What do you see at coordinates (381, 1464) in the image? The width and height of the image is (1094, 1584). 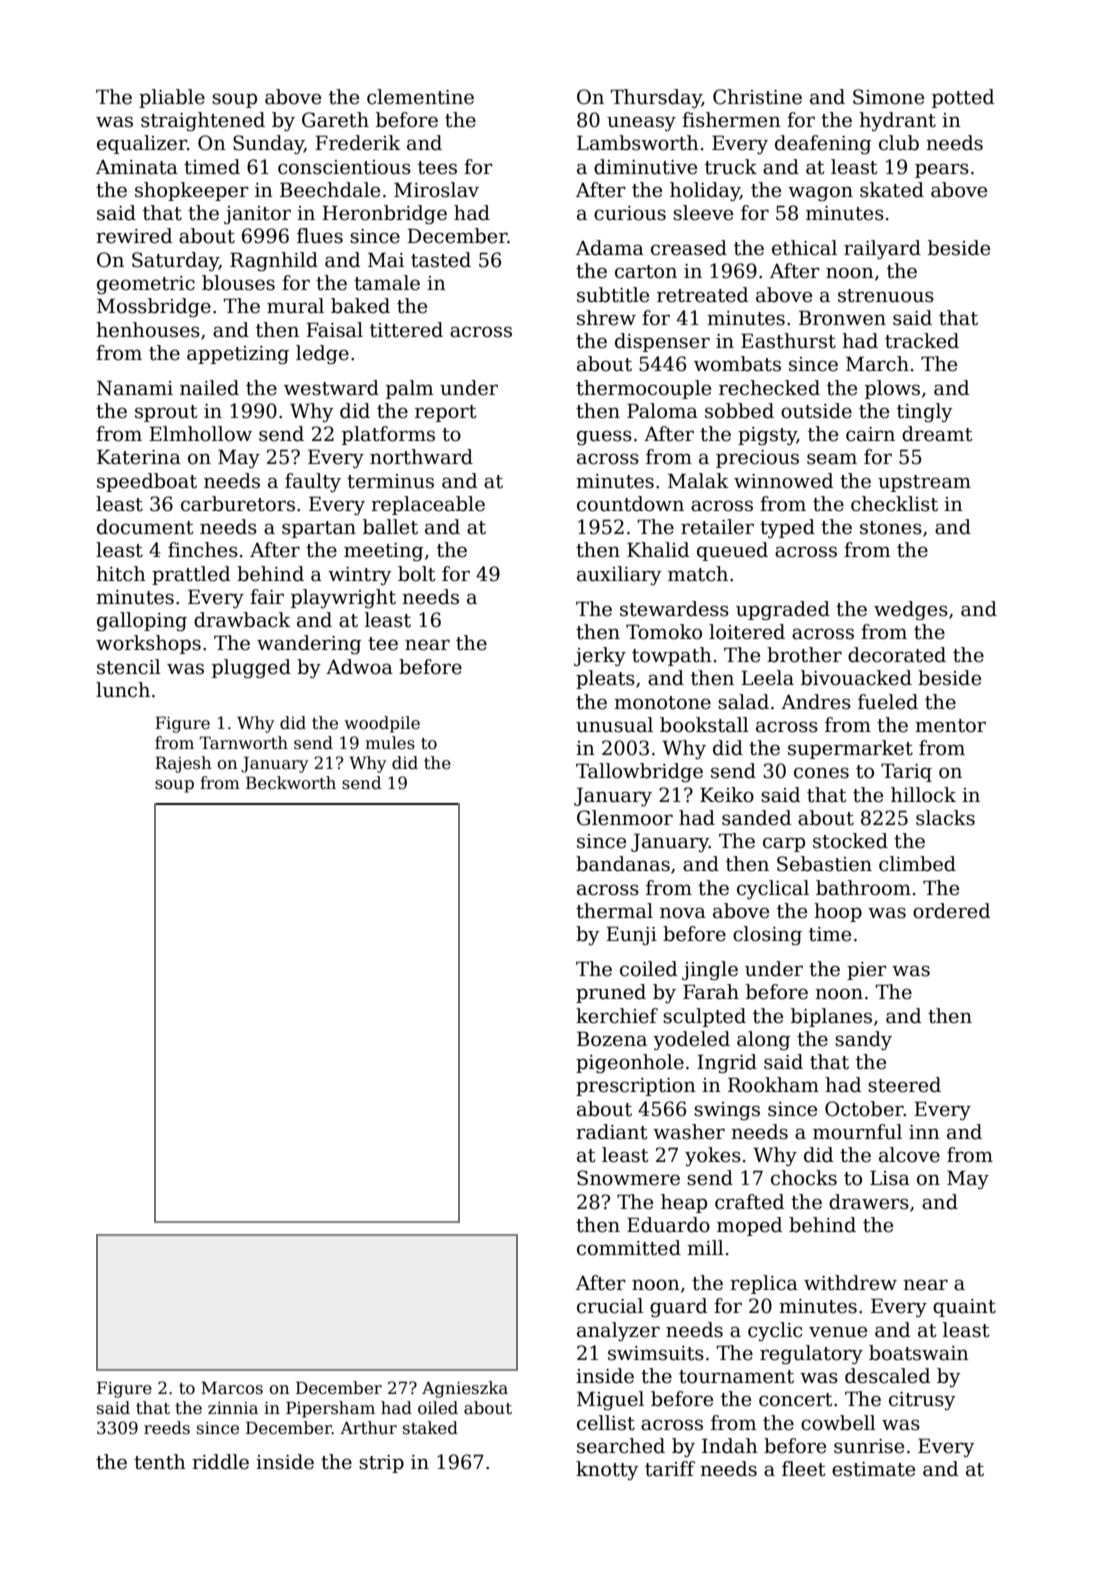 I see `strip` at bounding box center [381, 1464].
